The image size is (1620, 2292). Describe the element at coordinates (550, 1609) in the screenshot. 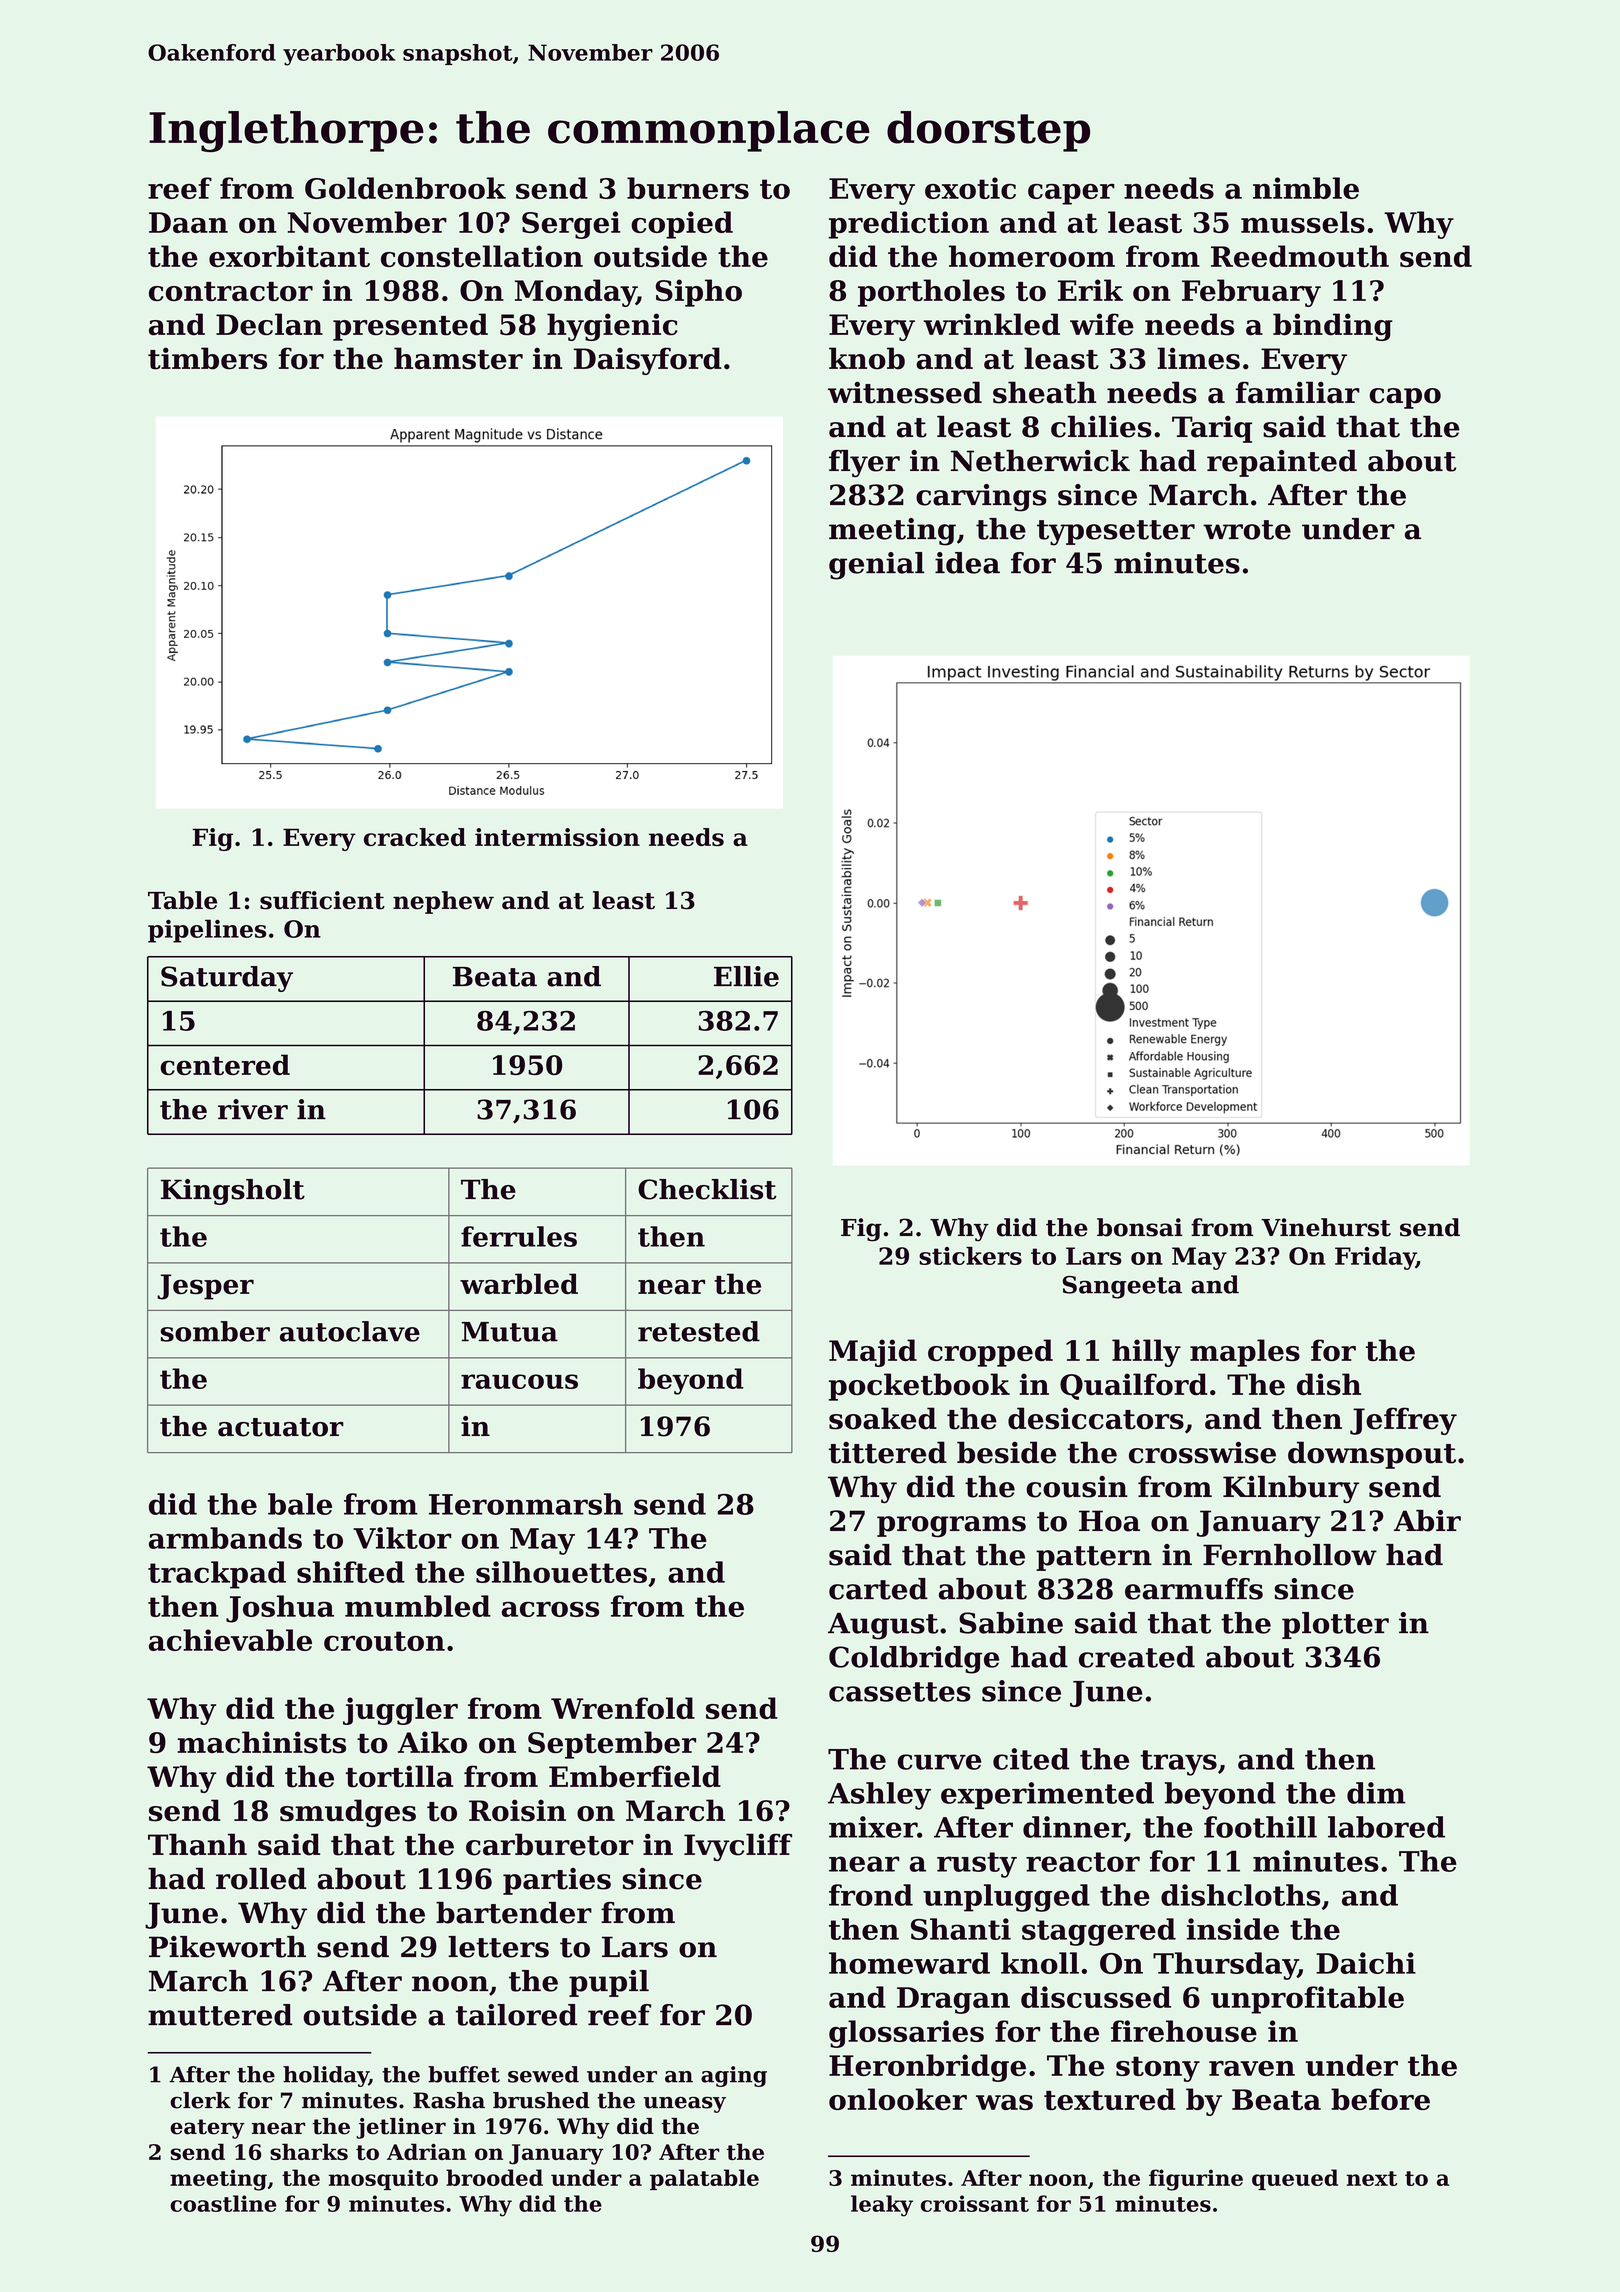

I see `across` at that location.
